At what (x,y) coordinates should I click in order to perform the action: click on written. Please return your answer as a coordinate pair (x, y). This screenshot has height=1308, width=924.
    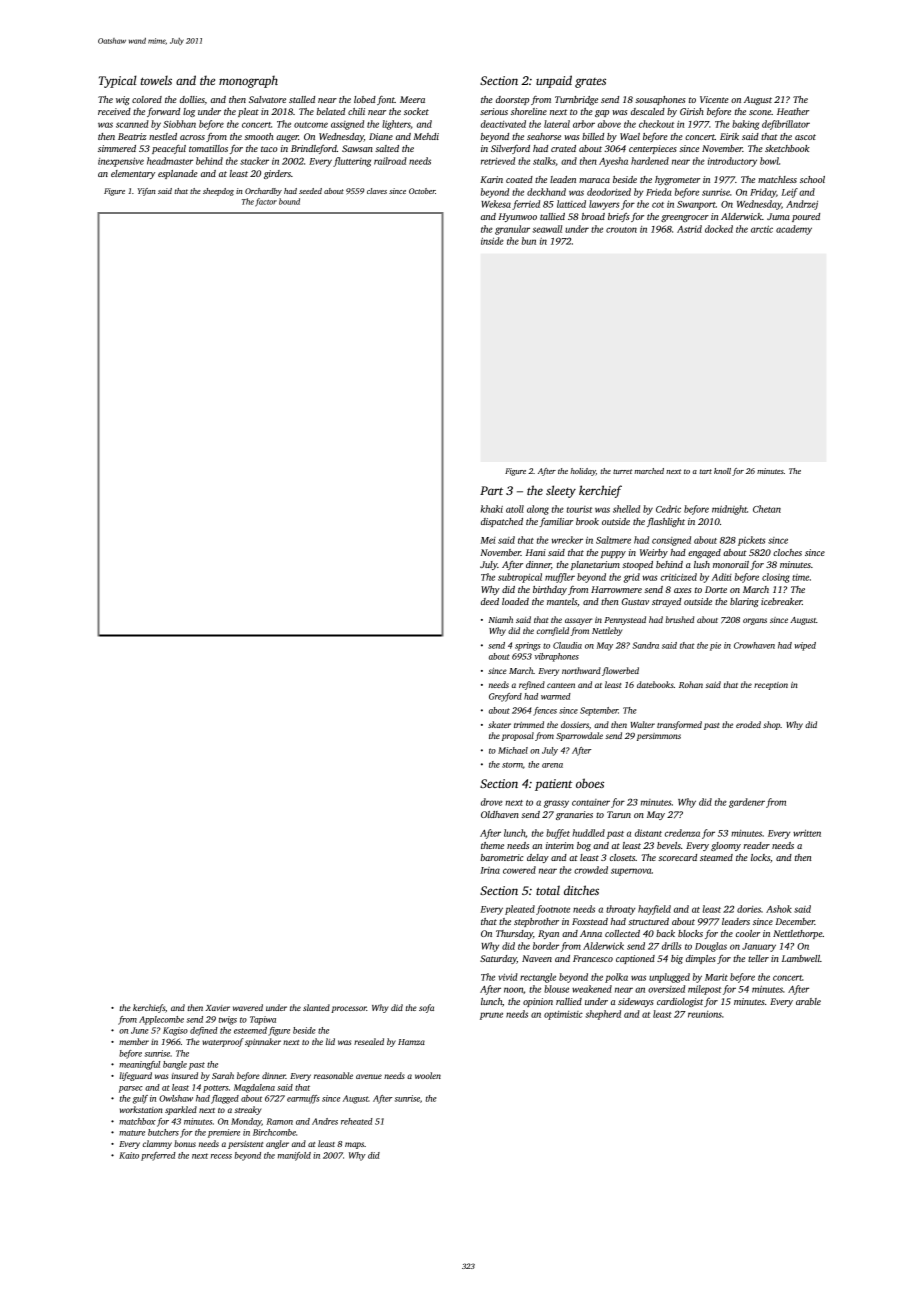
    Looking at the image, I should click on (807, 833).
